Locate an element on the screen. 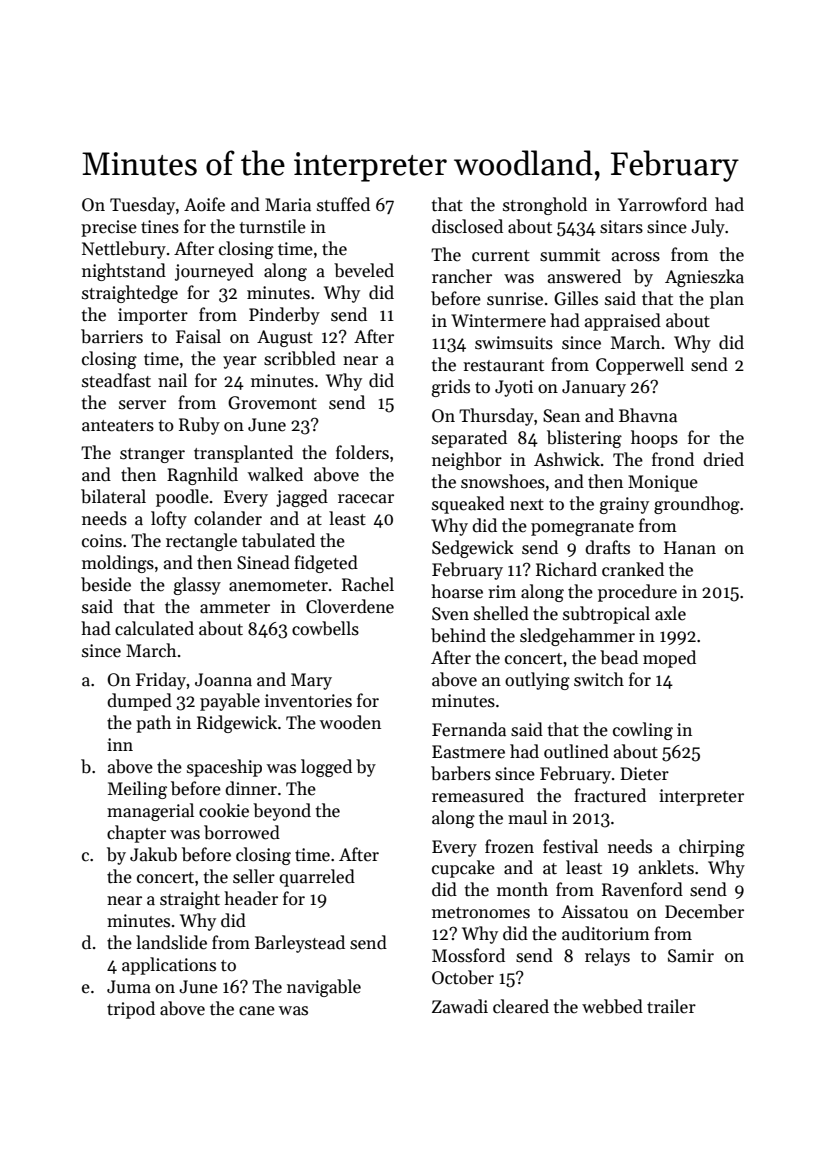 This screenshot has height=1172, width=826. steadfast is located at coordinates (116, 380).
